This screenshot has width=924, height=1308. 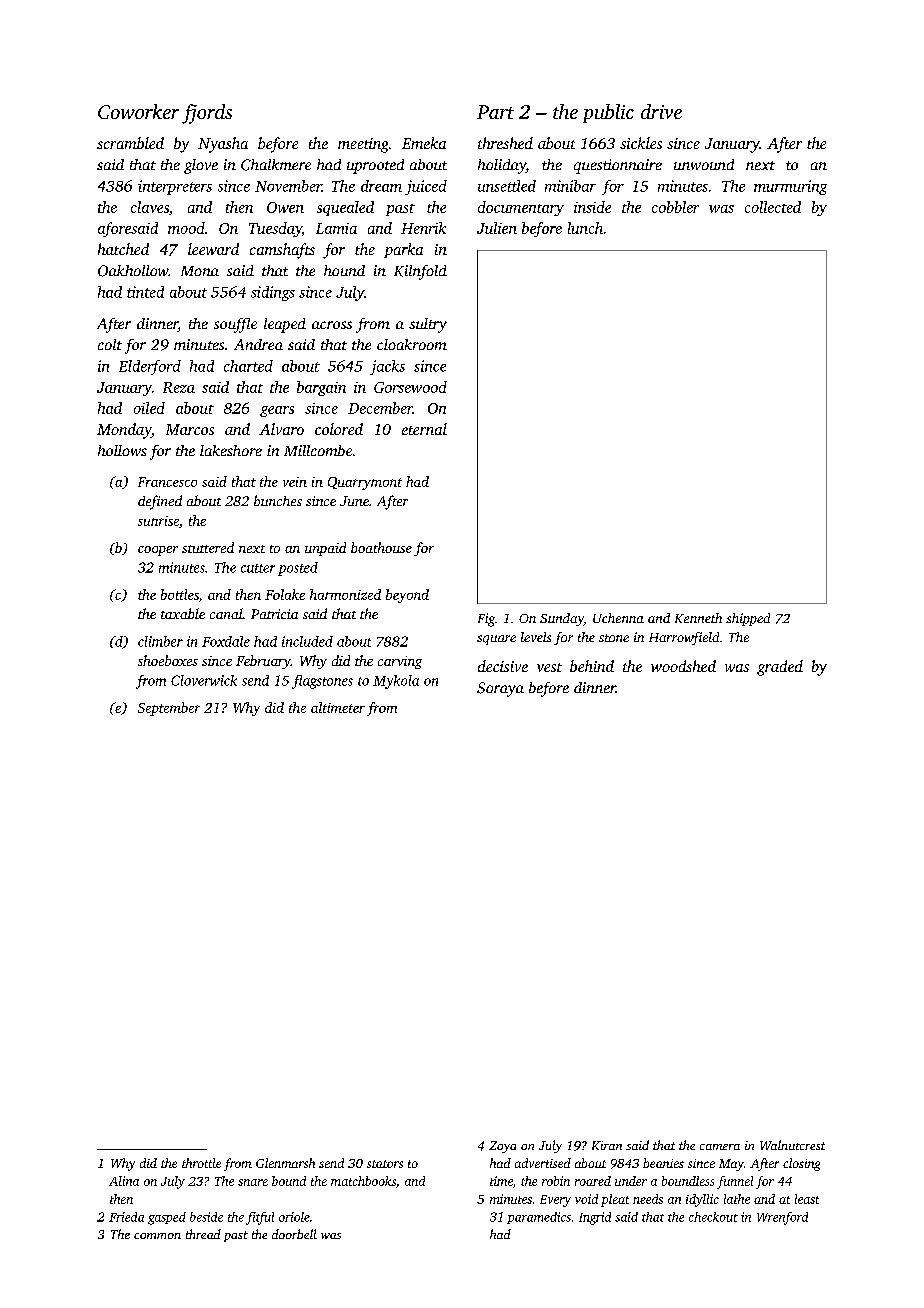 I want to click on Zoya, so click(x=502, y=1147).
